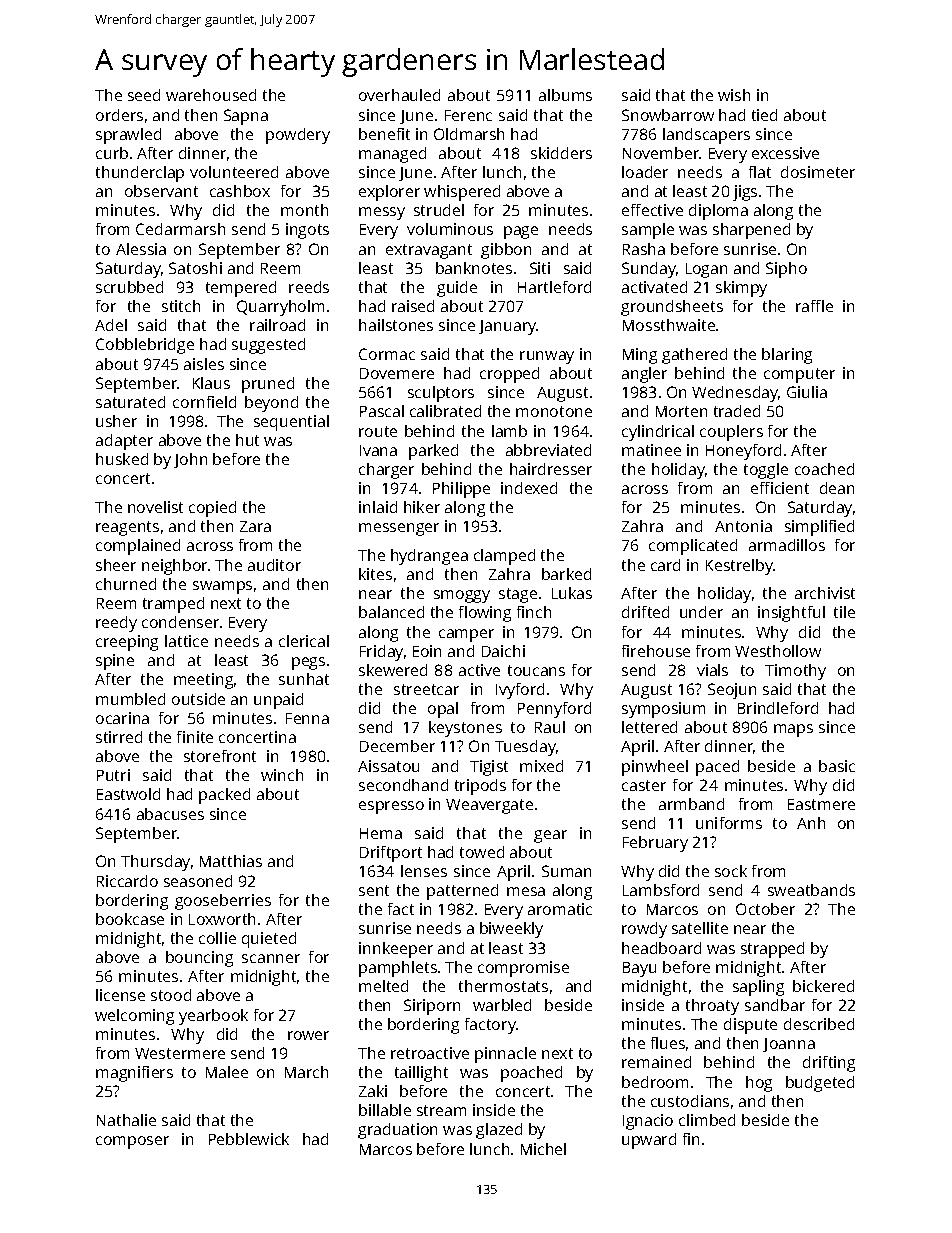 Image resolution: width=952 pixels, height=1233 pixels. Describe the element at coordinates (521, 232) in the image. I see `page` at that location.
